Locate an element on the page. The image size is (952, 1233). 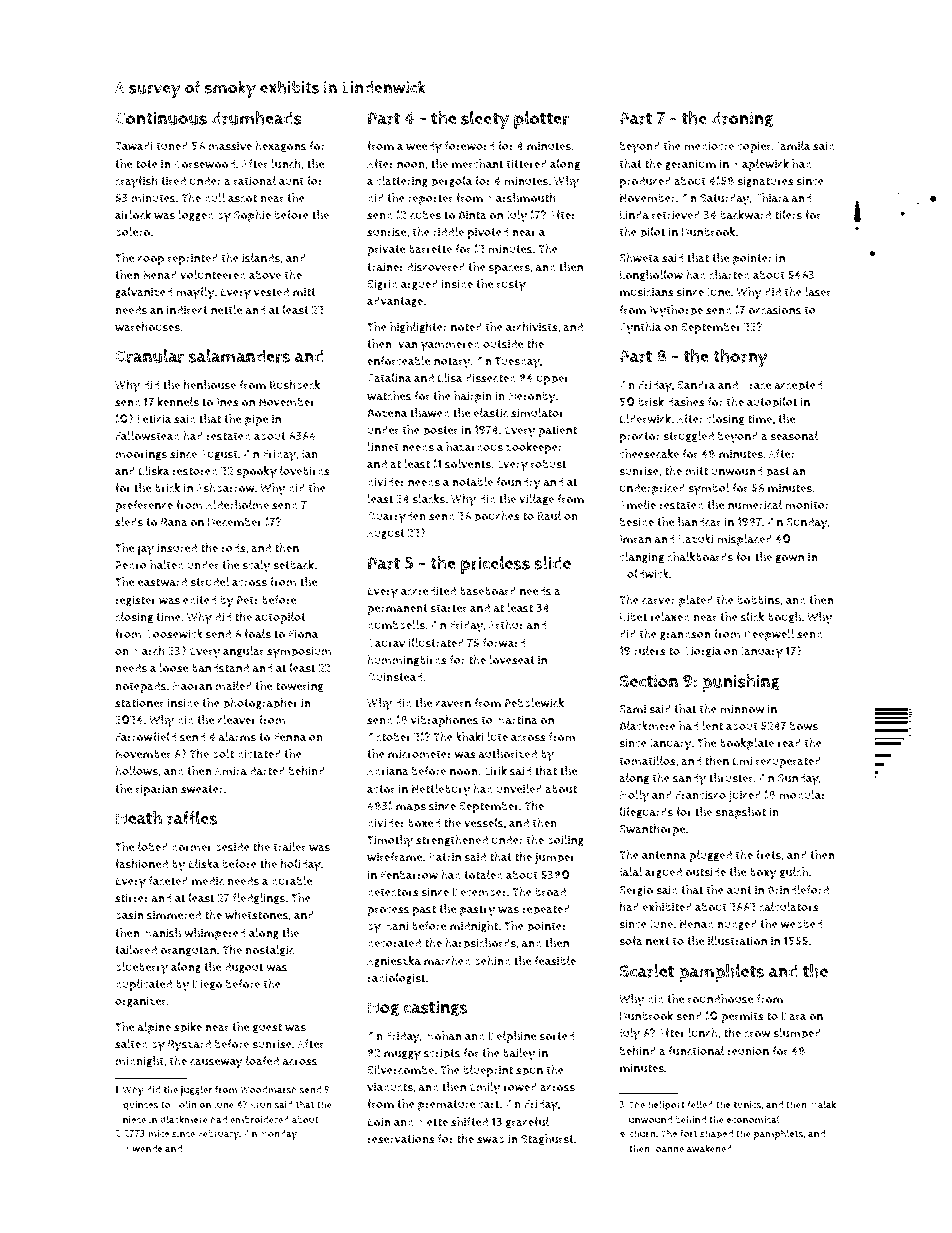
harpsichords is located at coordinates (480, 944).
